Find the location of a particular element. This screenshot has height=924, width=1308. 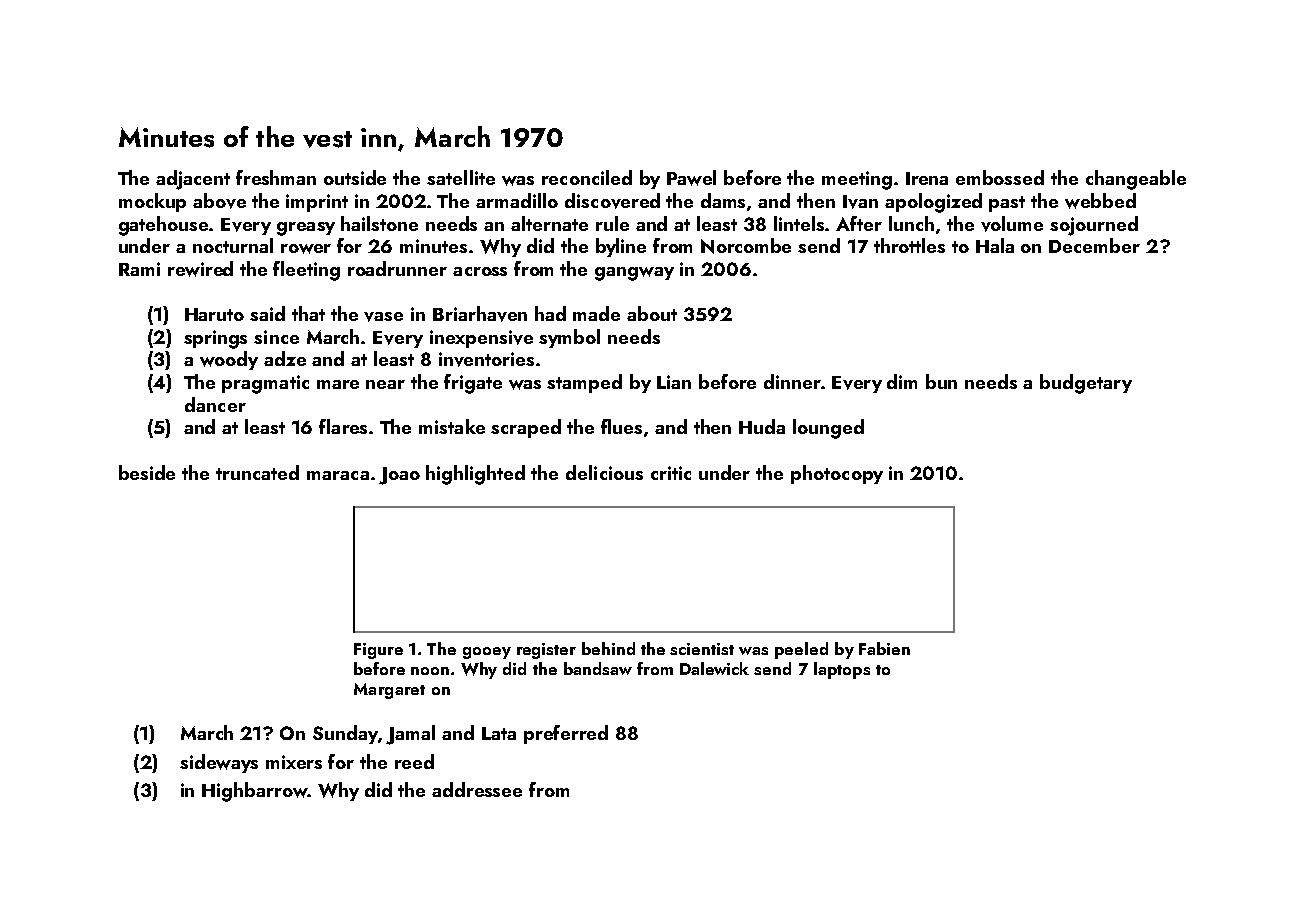

bun is located at coordinates (941, 381).
